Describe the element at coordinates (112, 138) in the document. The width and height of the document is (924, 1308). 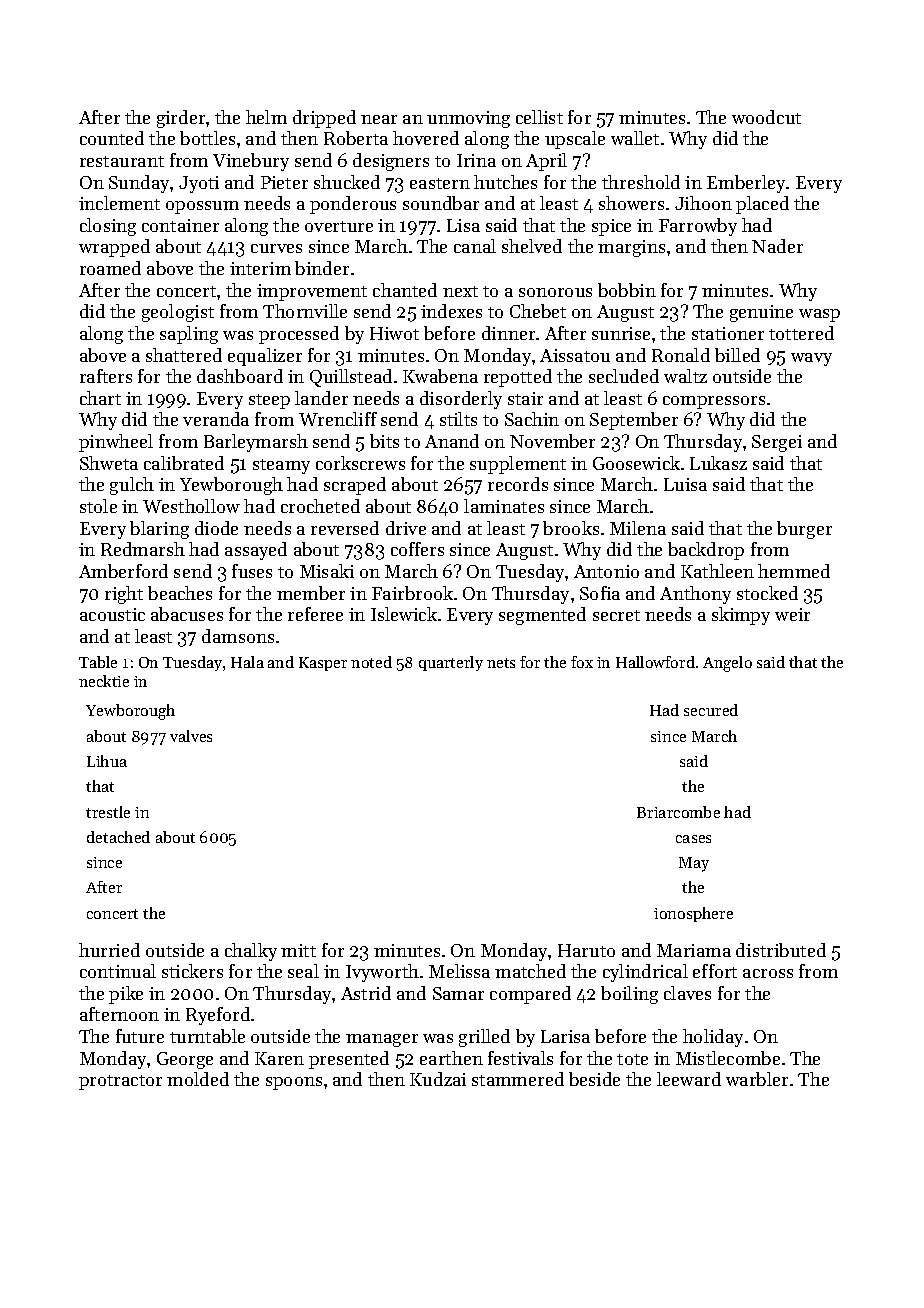
I see `counted` at that location.
